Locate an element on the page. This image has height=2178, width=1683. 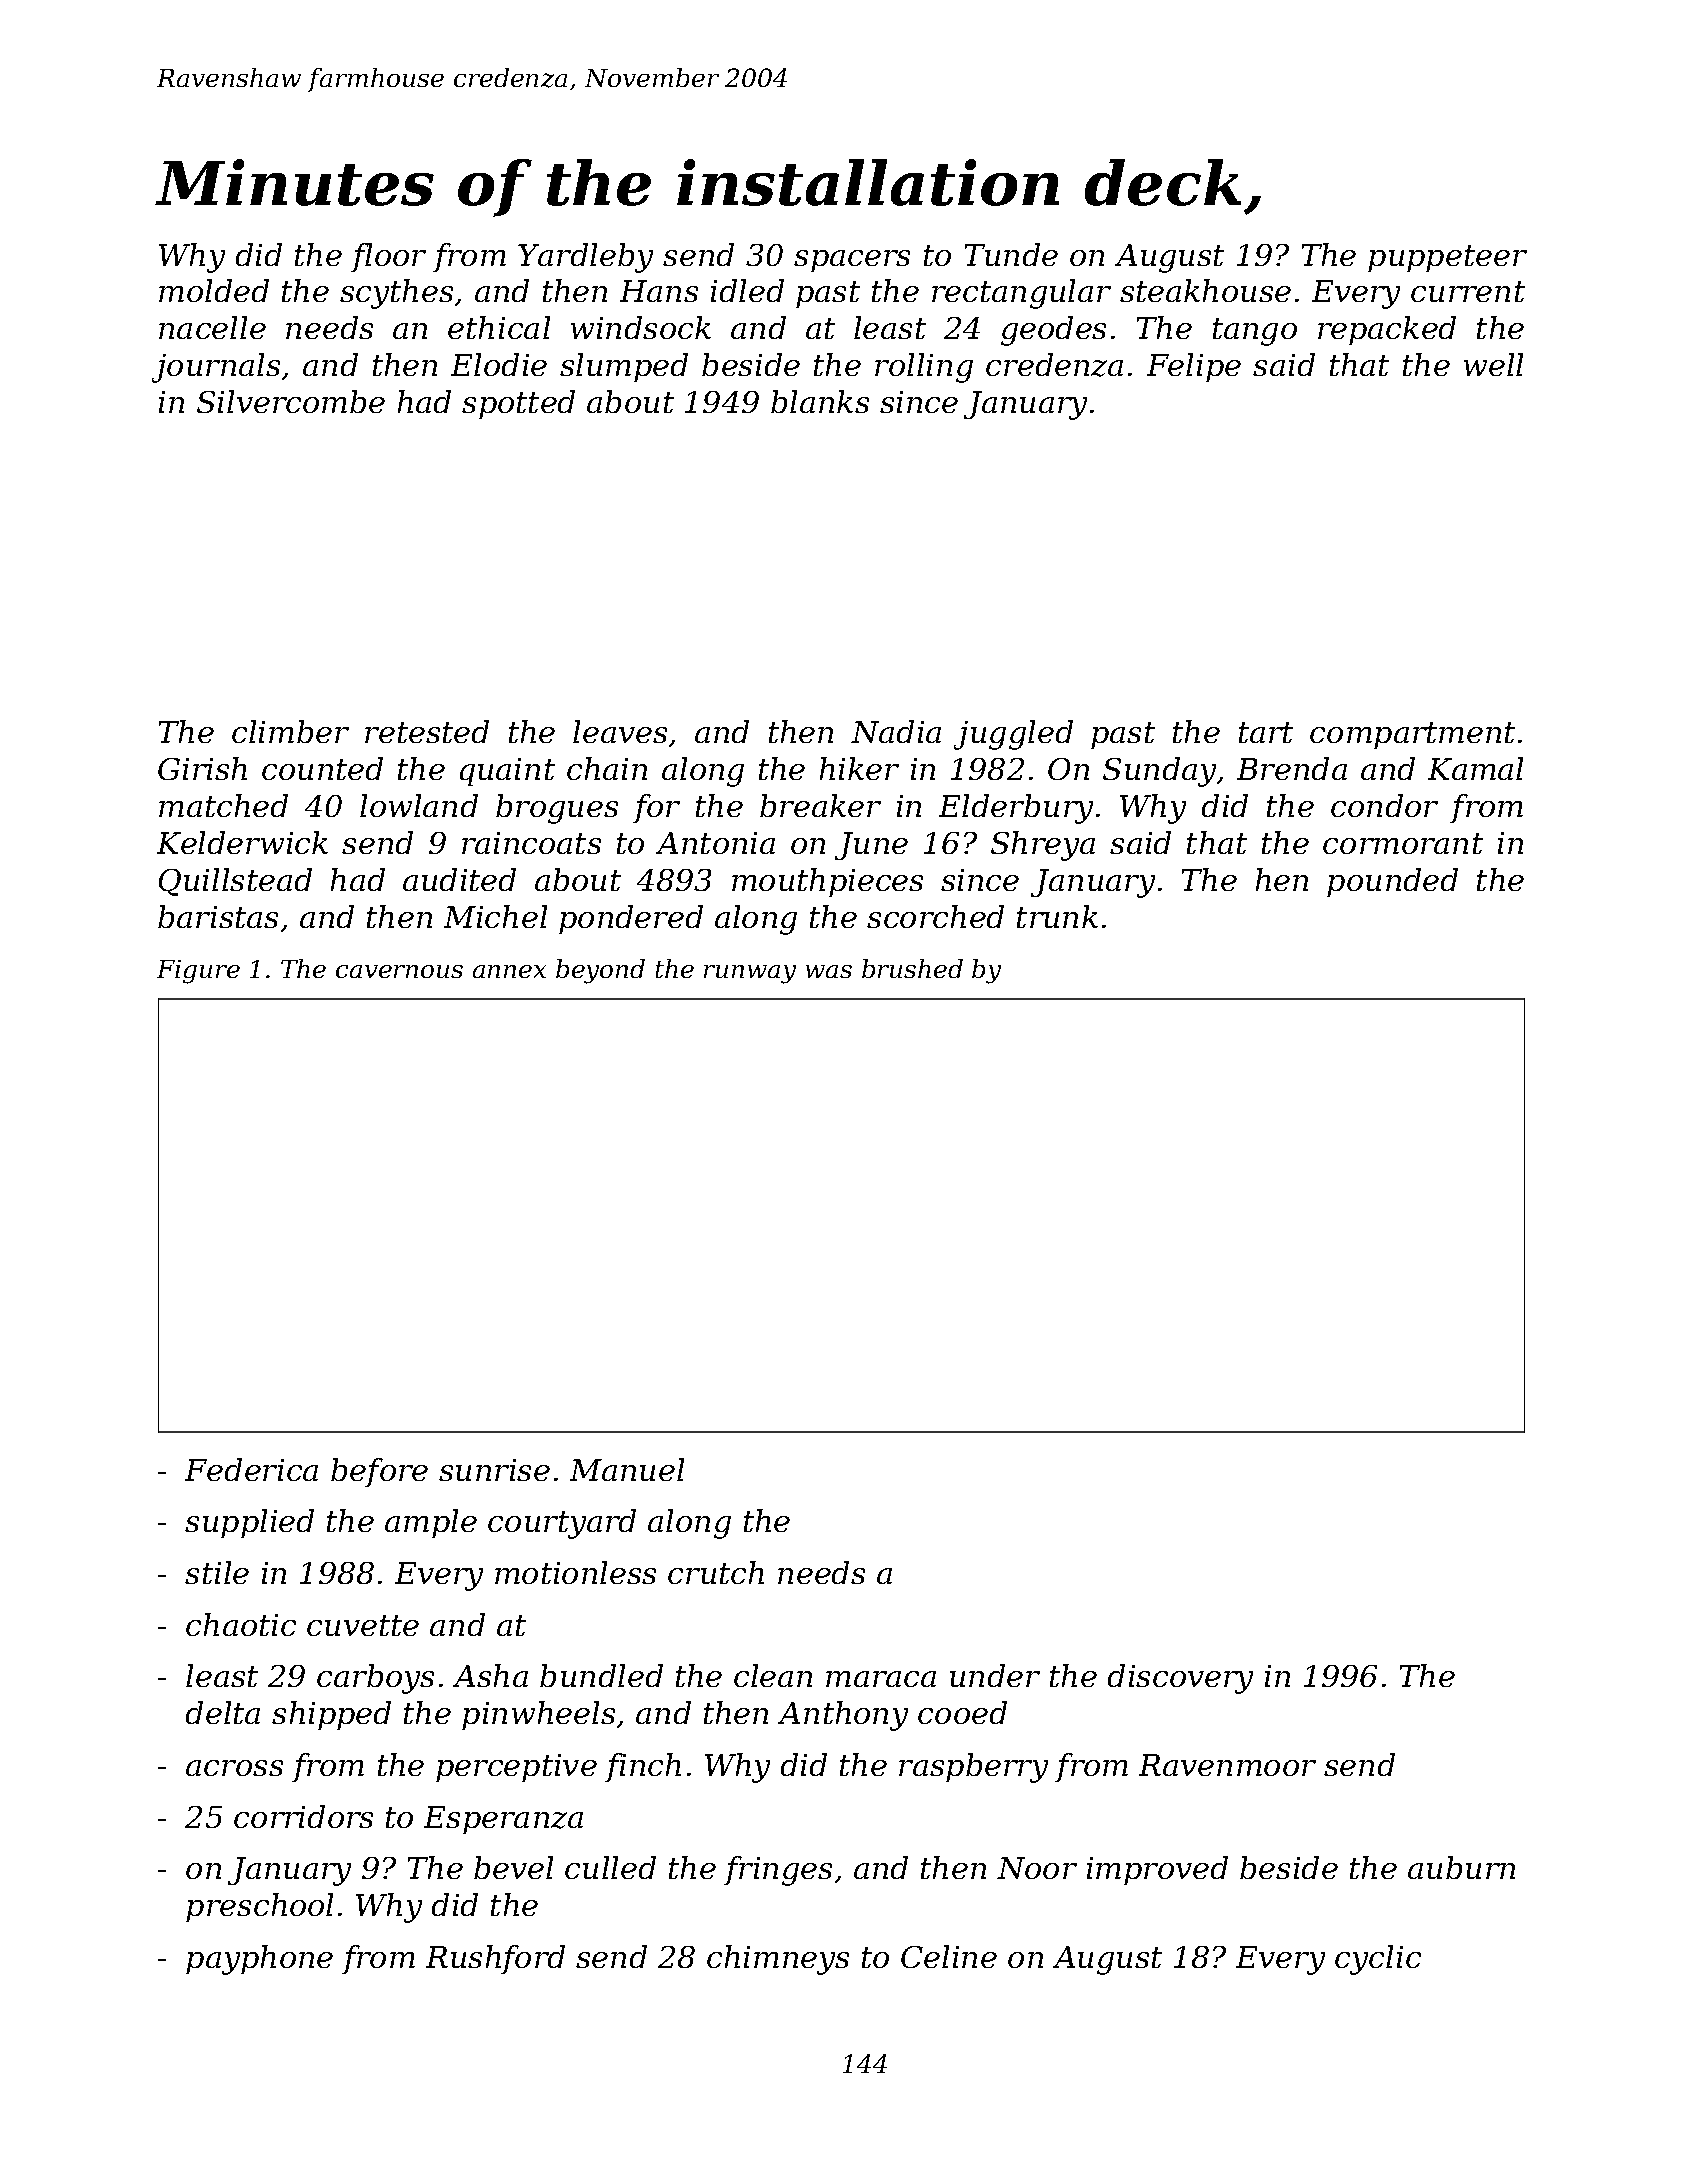
Girish is located at coordinates (202, 768).
